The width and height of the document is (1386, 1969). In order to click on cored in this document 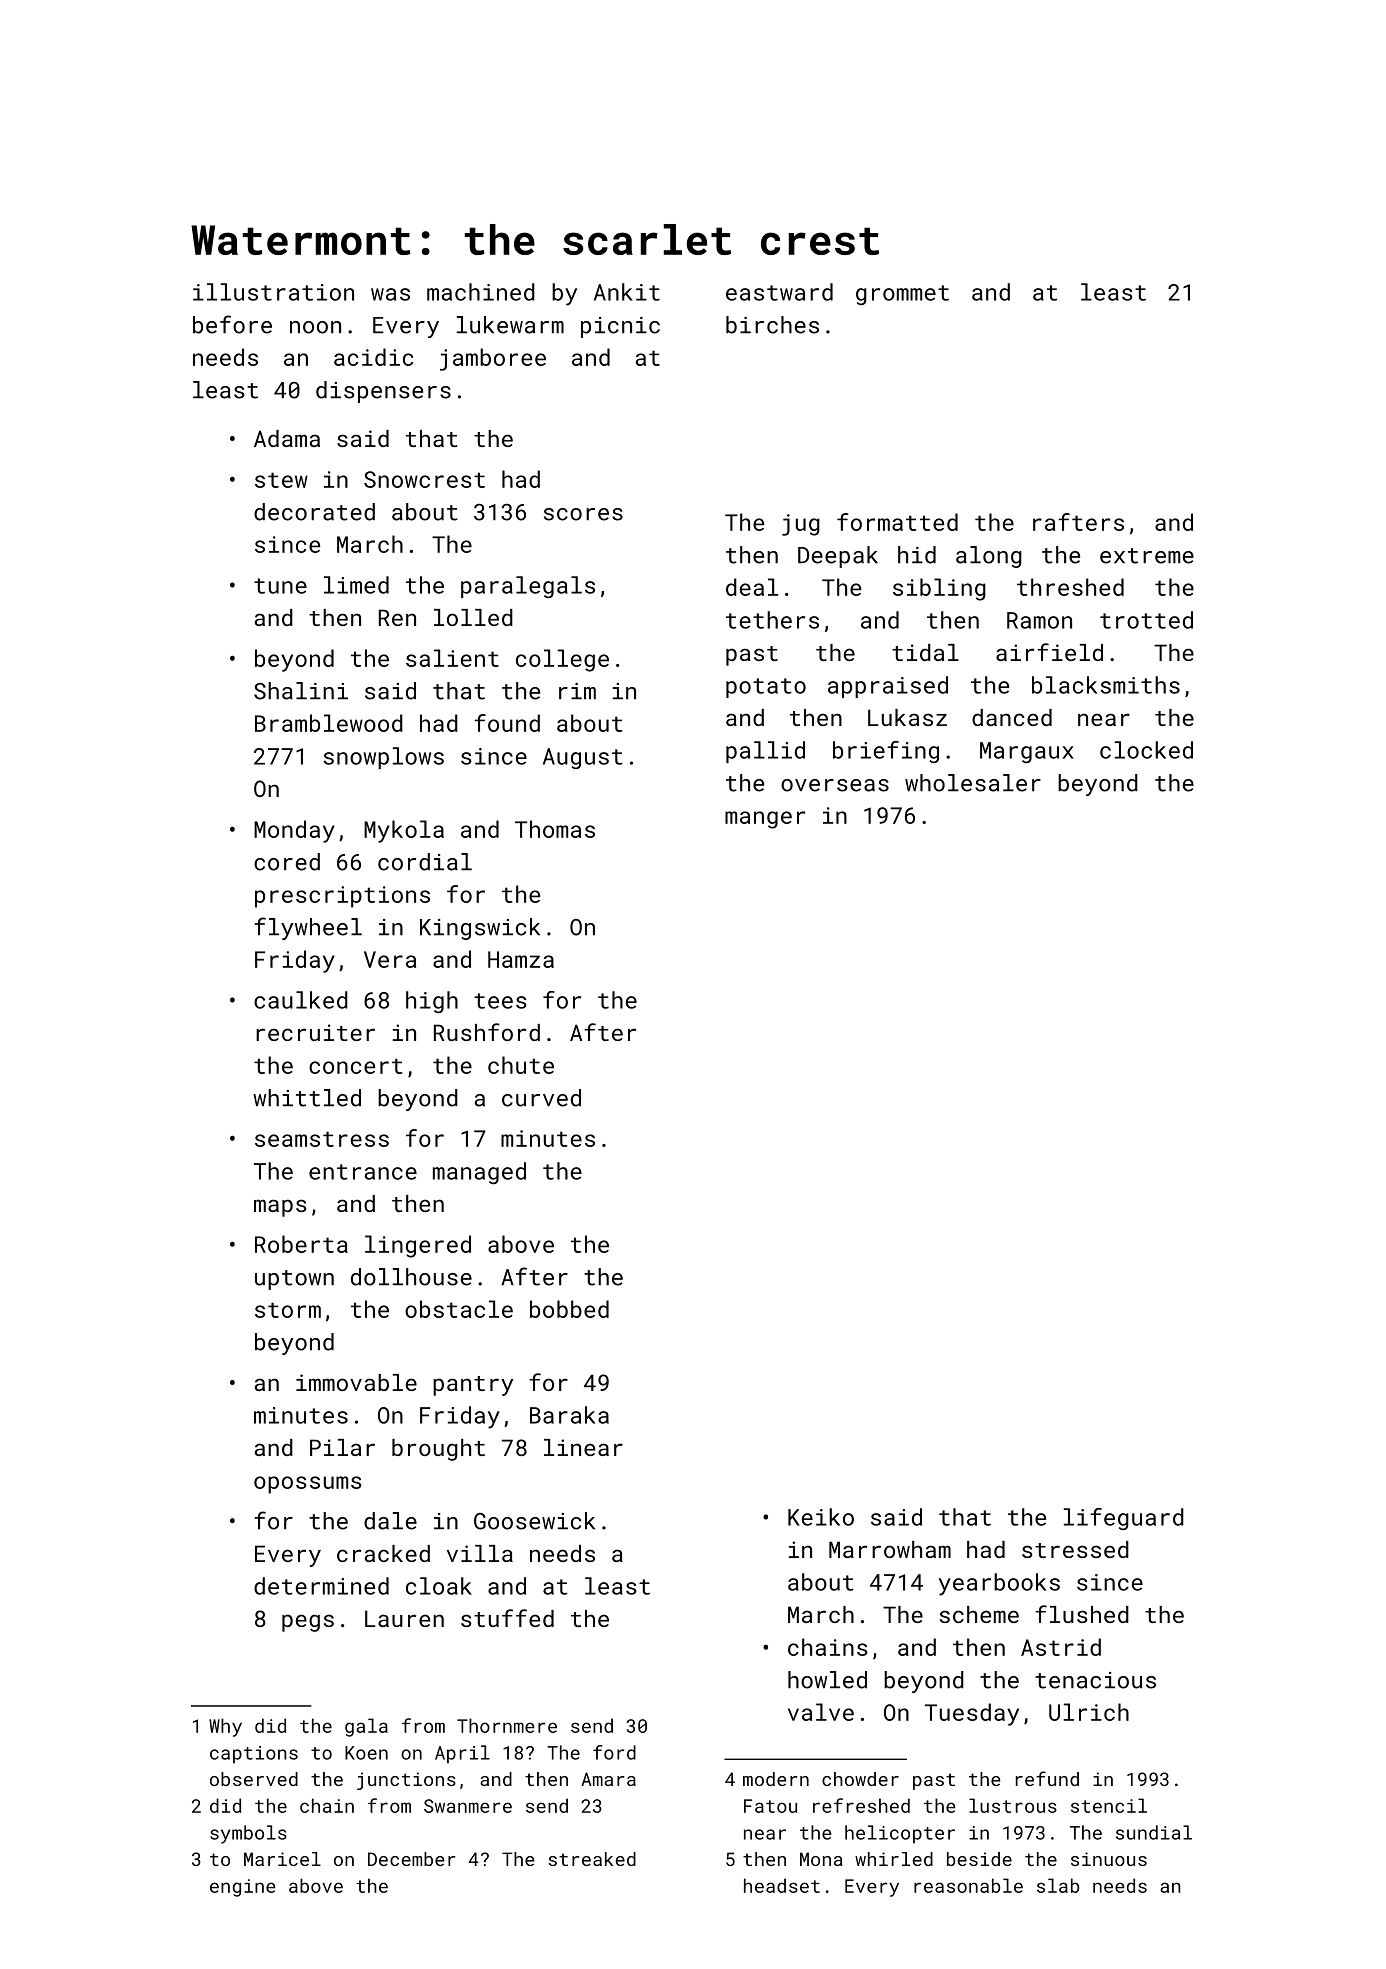, I will do `click(287, 862)`.
